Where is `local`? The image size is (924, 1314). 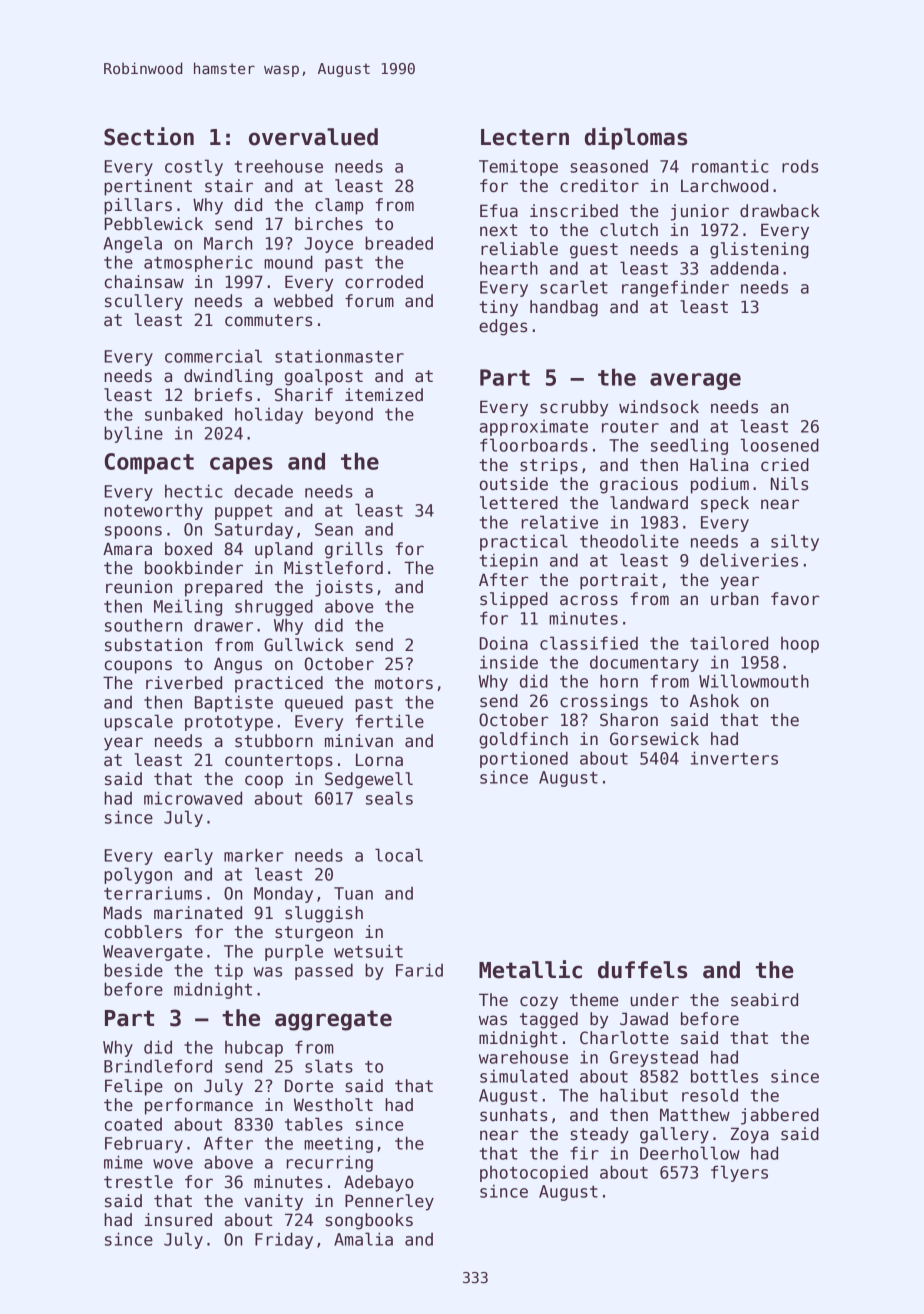 local is located at coordinates (399, 855).
